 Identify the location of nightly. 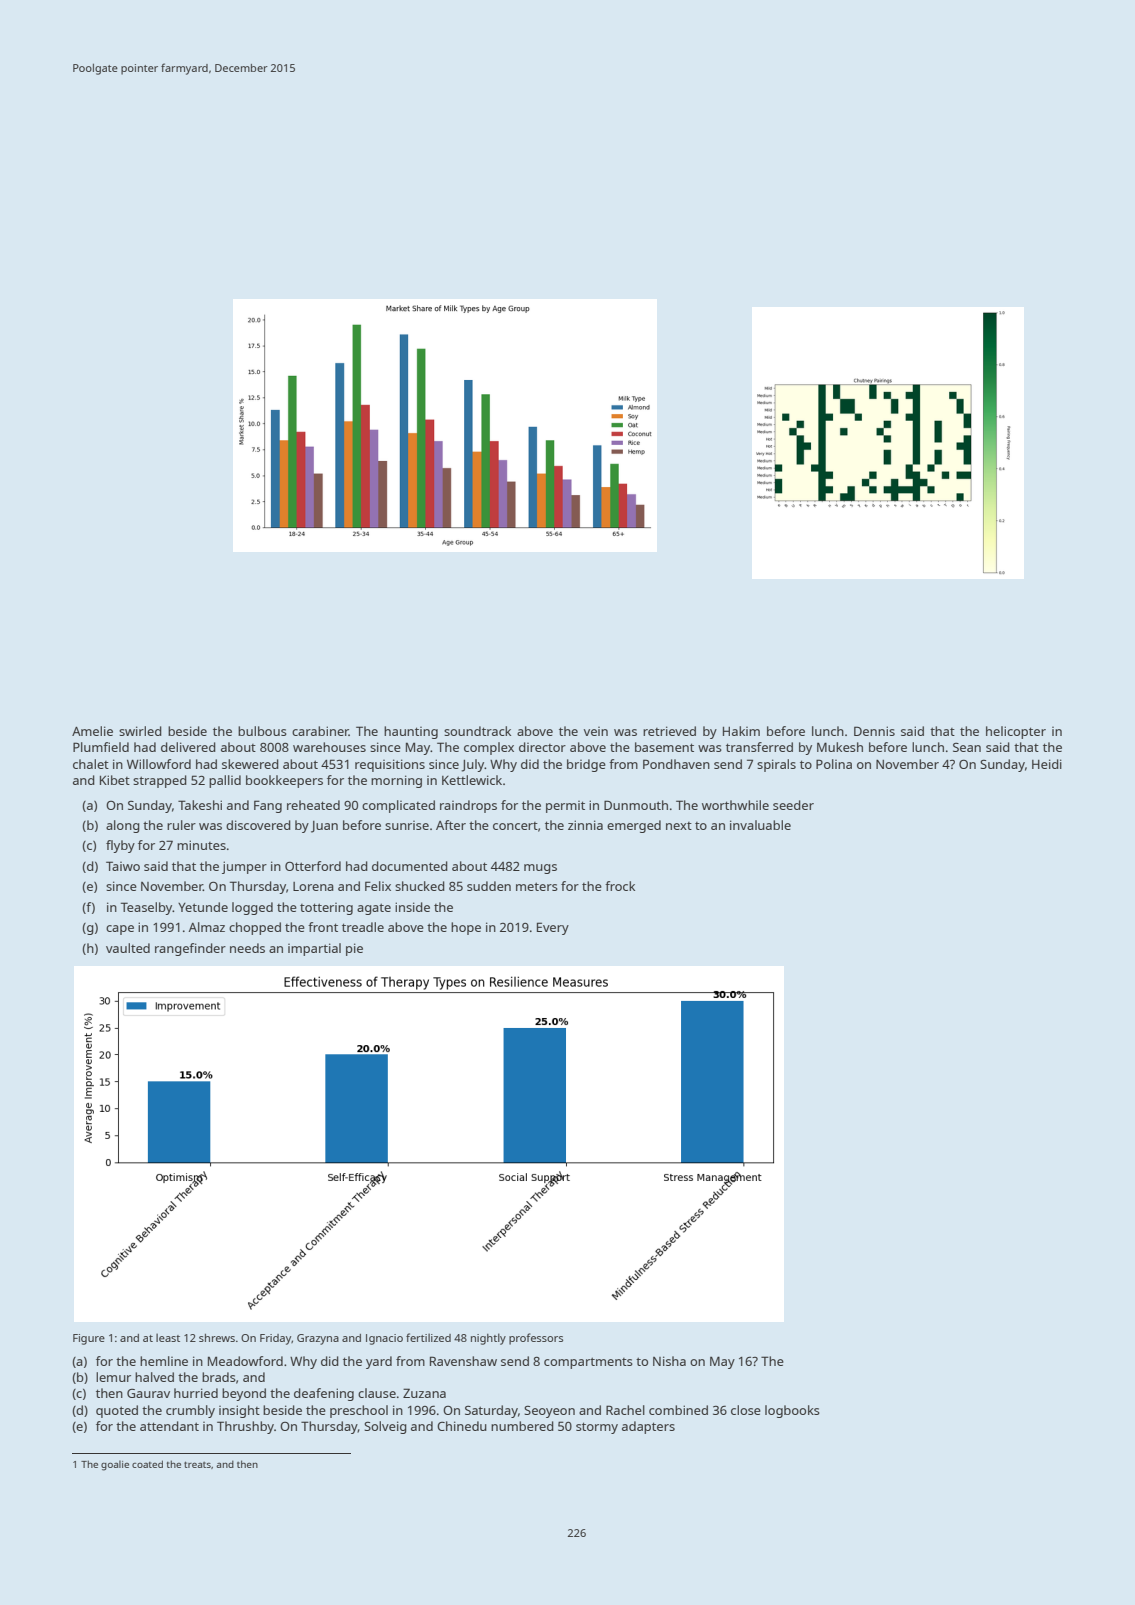
(488, 1339).
